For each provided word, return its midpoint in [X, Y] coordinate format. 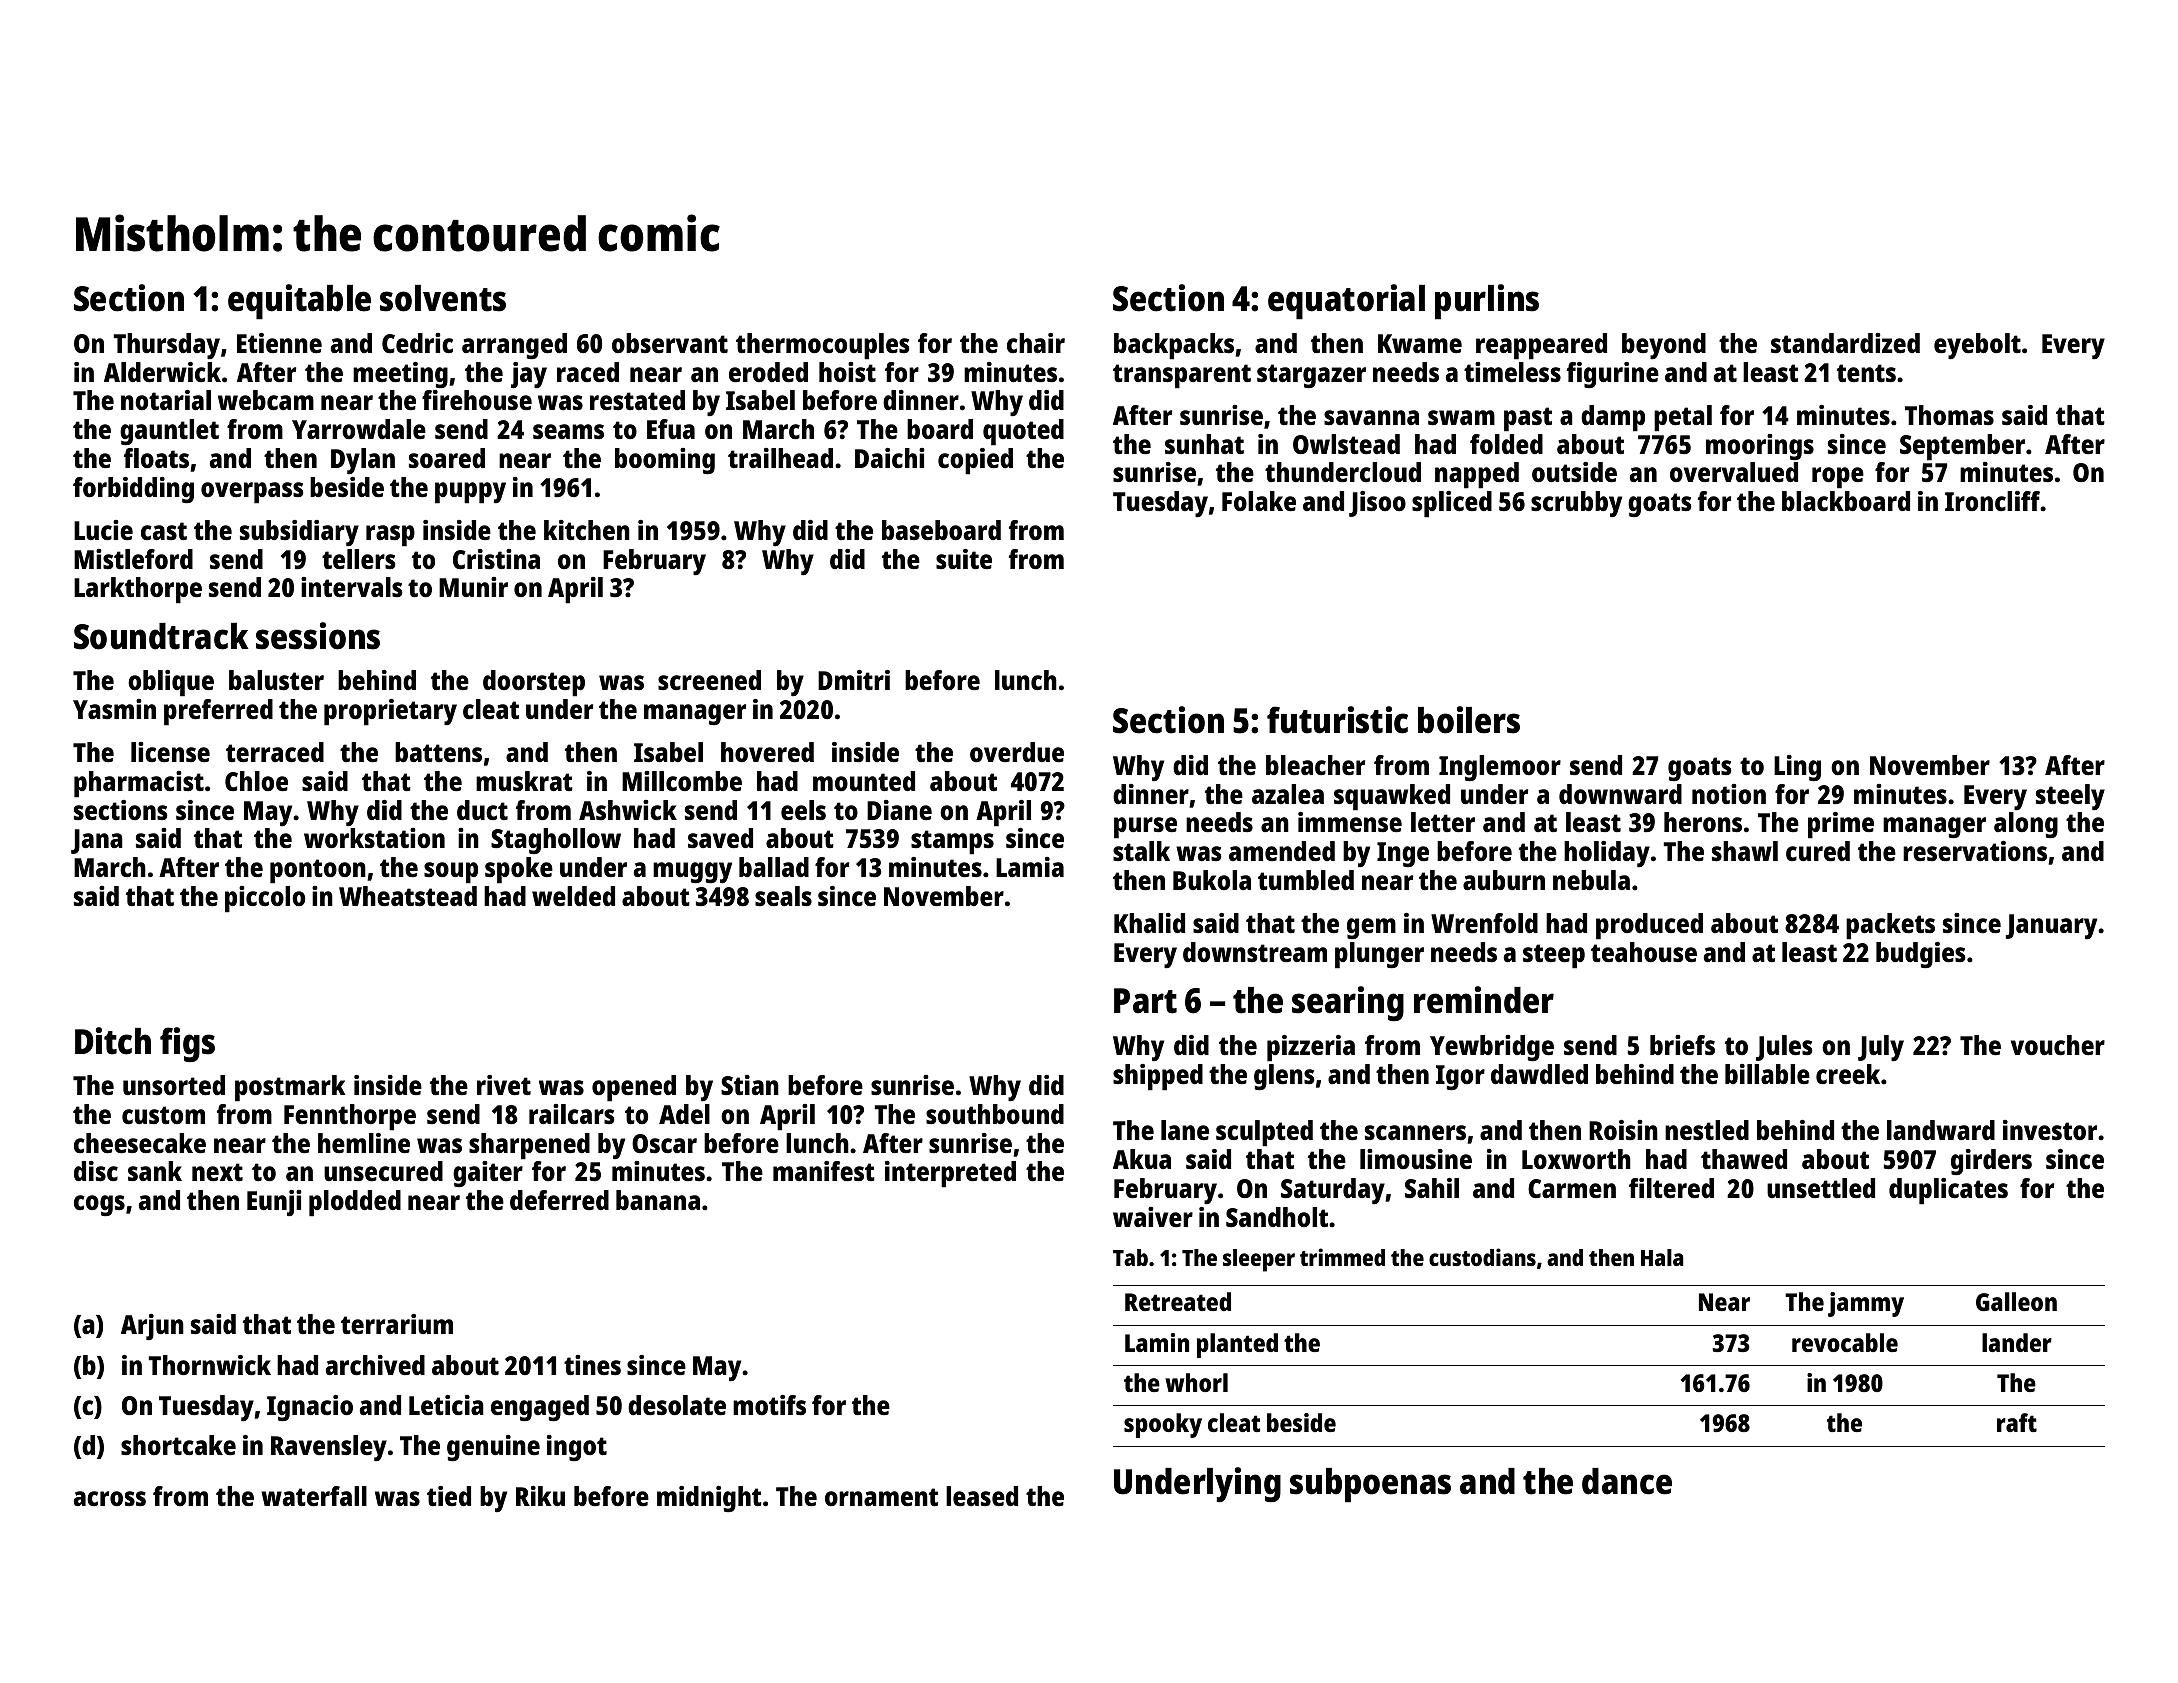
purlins [1487, 302]
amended [1282, 851]
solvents [443, 298]
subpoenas [1370, 1485]
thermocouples [823, 346]
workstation [374, 838]
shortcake [178, 1445]
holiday [1607, 854]
